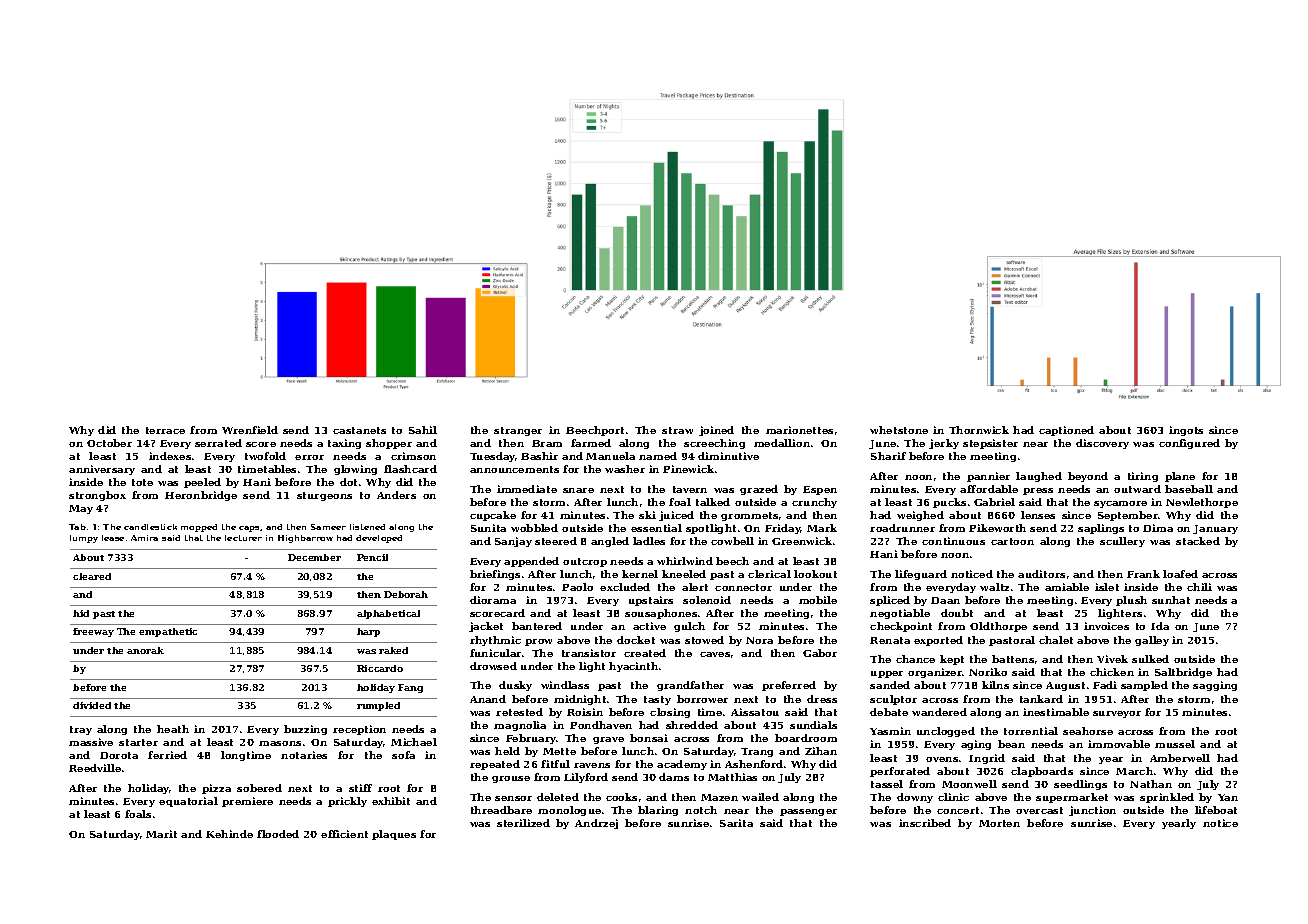 This screenshot has height=924, width=1308. What do you see at coordinates (170, 456) in the screenshot?
I see `indexes` at bounding box center [170, 456].
